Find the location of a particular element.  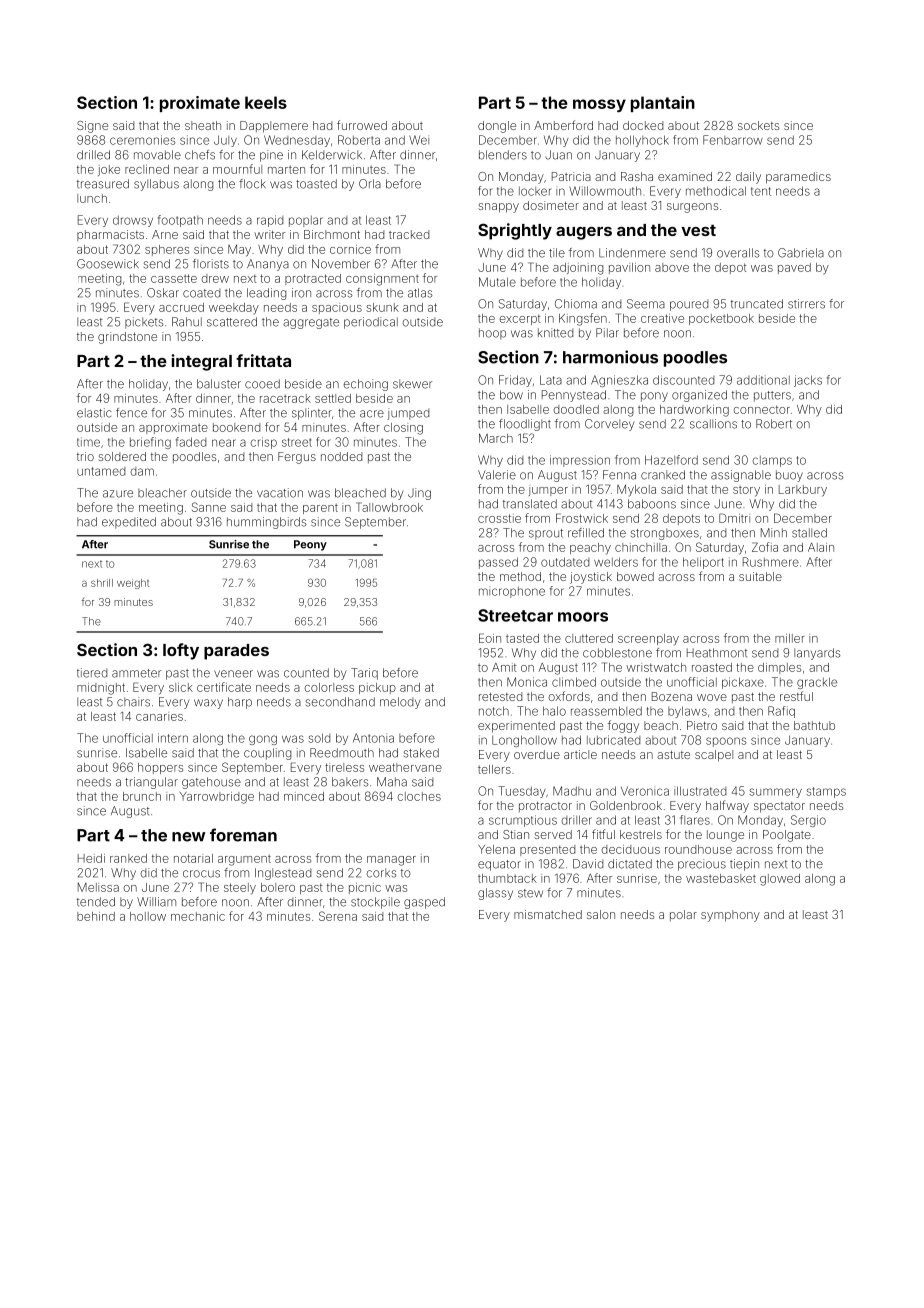

equator is located at coordinates (499, 865).
